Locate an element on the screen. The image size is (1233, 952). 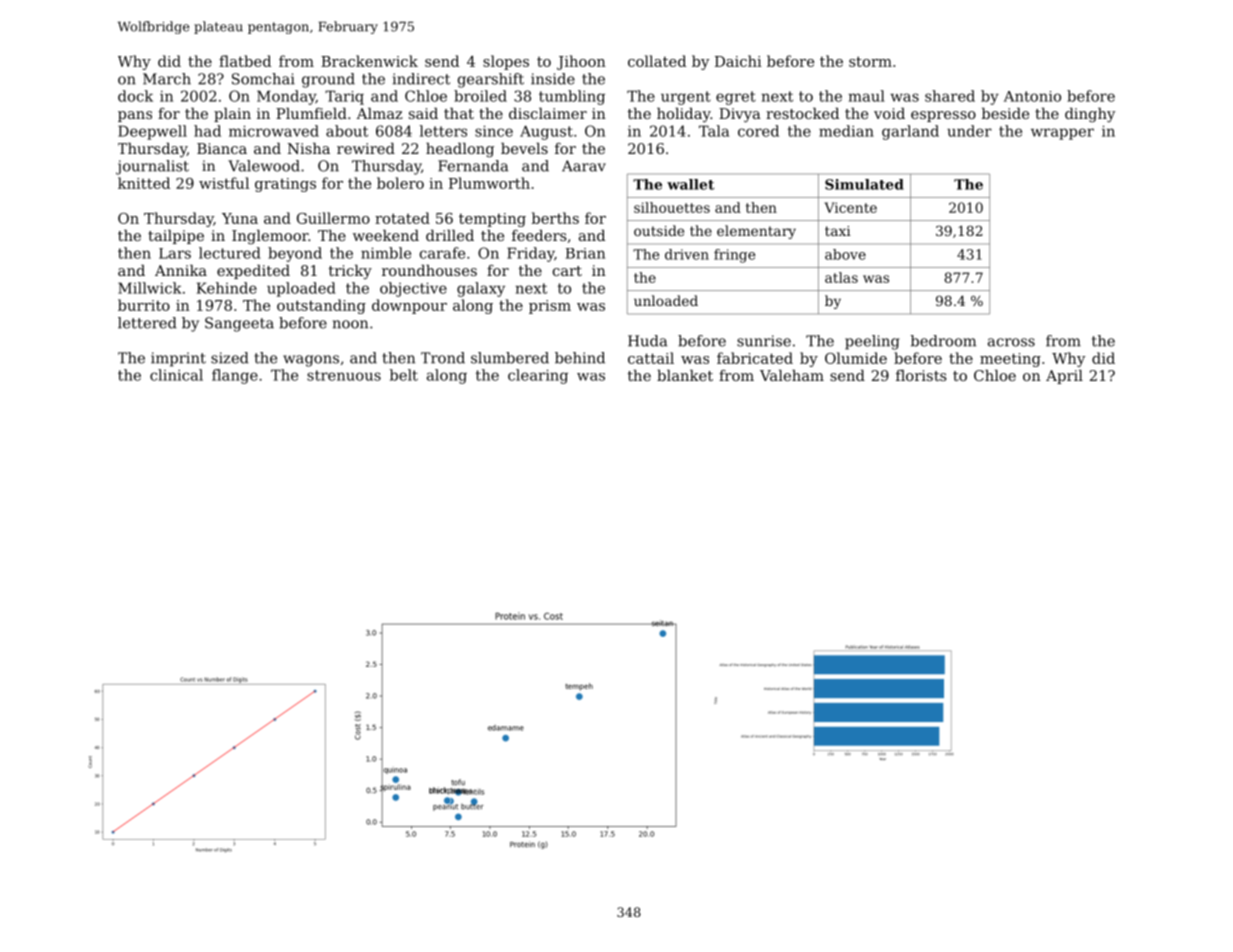
burrito is located at coordinates (144, 305).
